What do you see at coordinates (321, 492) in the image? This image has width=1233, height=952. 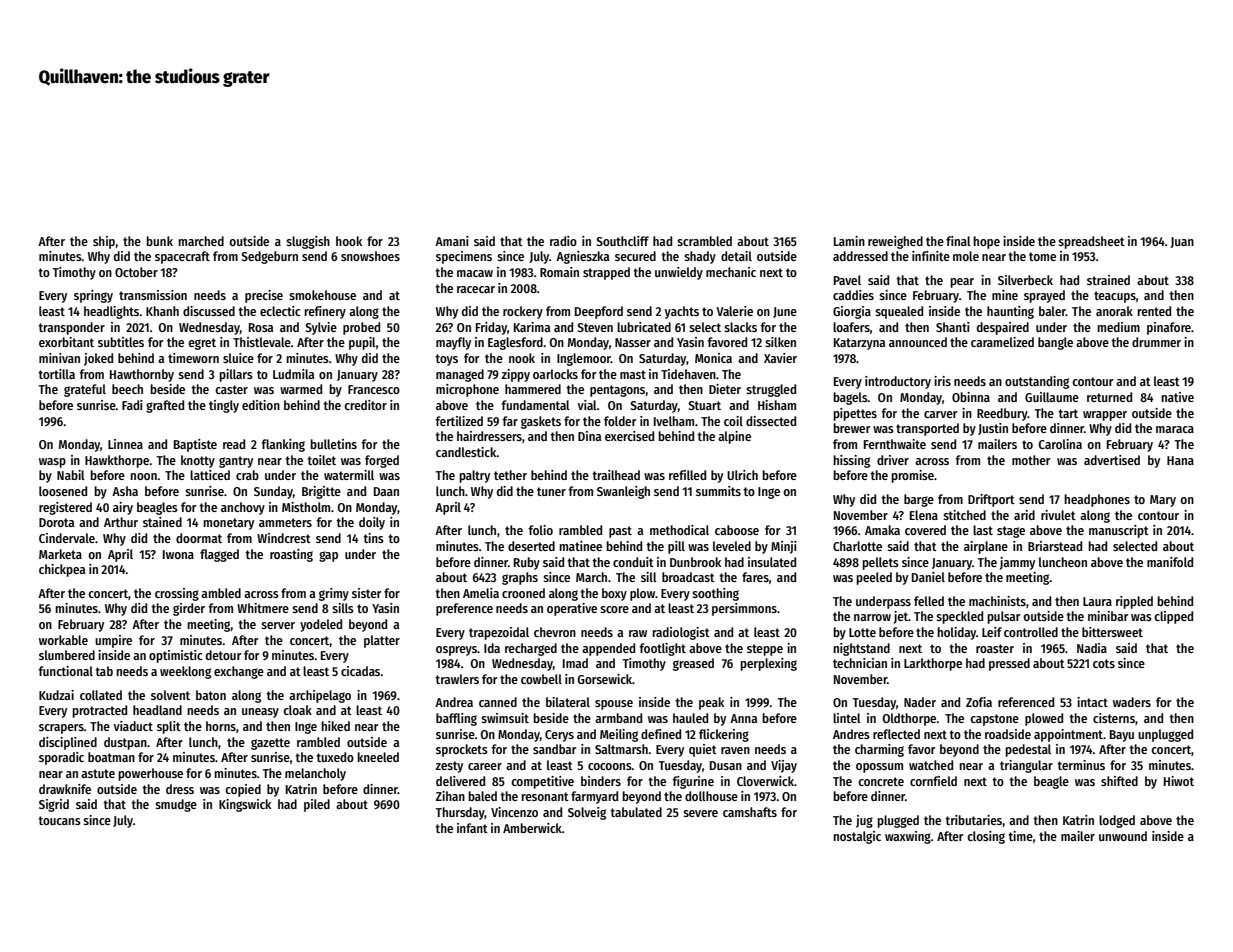 I see `Brigitte` at bounding box center [321, 492].
